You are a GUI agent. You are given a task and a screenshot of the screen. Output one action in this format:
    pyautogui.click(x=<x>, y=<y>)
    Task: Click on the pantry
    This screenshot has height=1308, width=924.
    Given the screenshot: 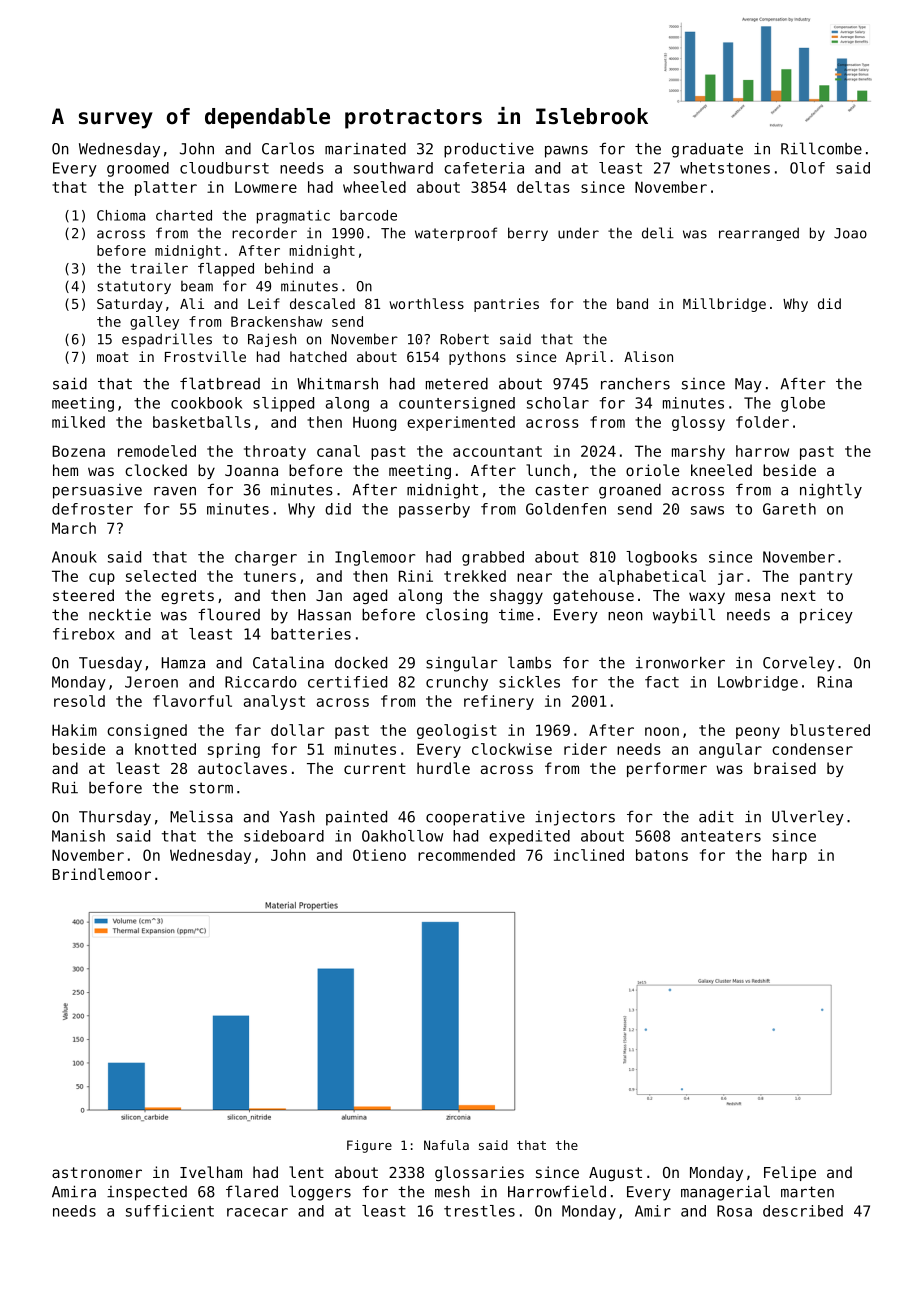 What is the action you would take?
    pyautogui.click(x=826, y=578)
